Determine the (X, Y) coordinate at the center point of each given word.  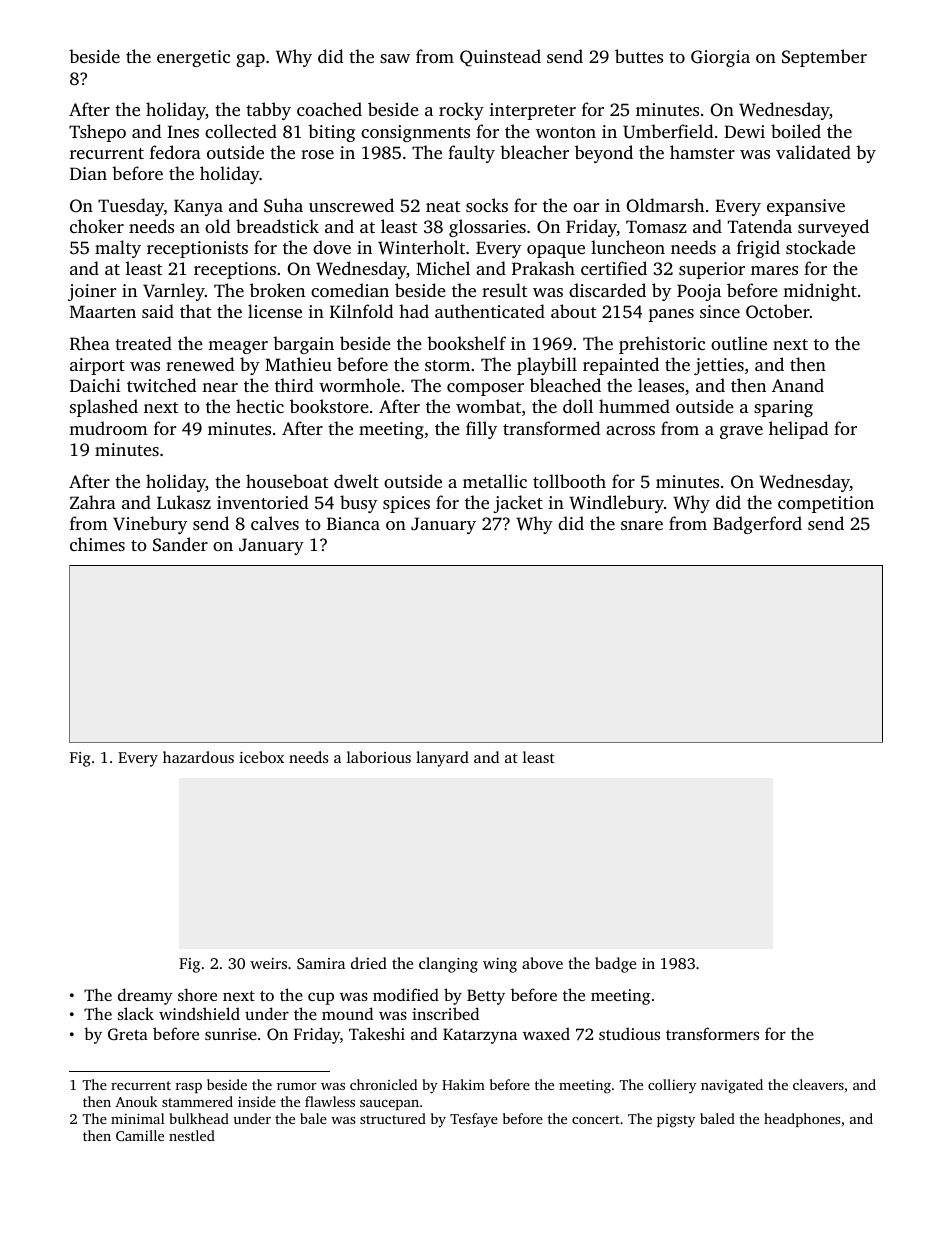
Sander (180, 544)
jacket (518, 504)
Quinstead (500, 58)
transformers (712, 1033)
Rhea (90, 343)
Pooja (699, 292)
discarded (607, 290)
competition (826, 504)
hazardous (198, 757)
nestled (192, 1135)
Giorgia (720, 58)
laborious (379, 757)
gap (250, 60)
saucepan (389, 1105)
